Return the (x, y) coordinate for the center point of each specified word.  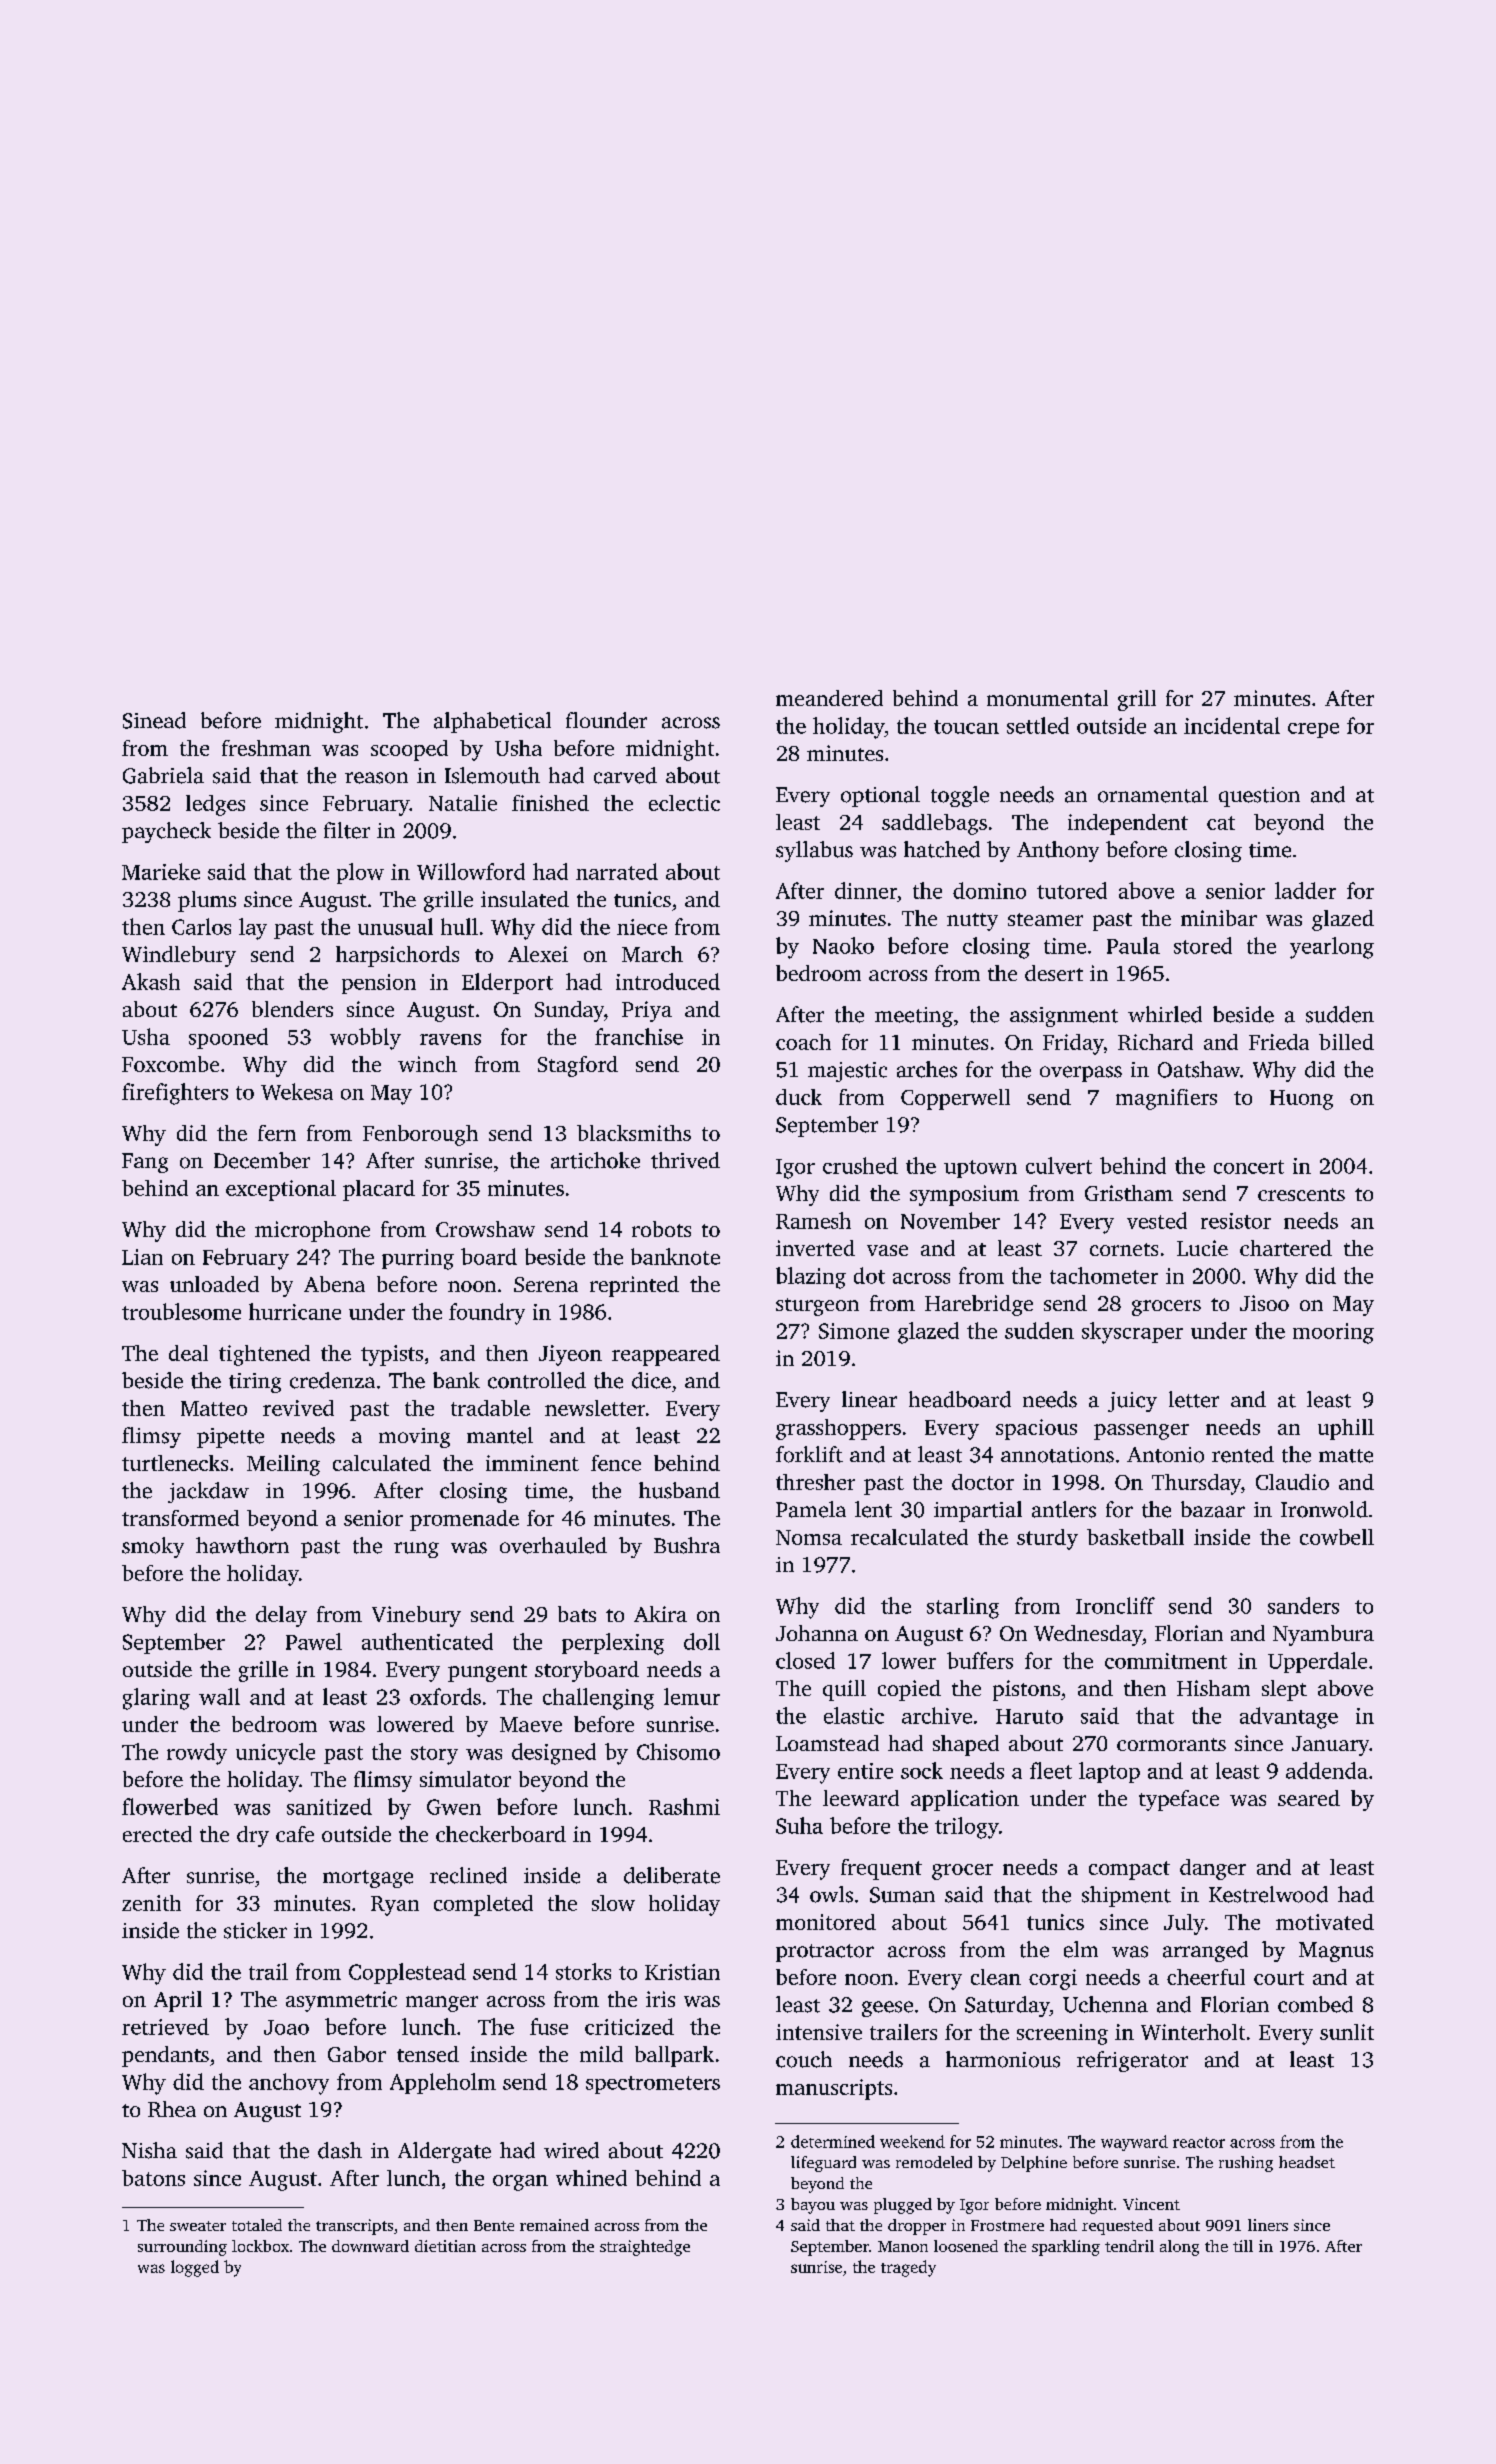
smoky (153, 1547)
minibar (1219, 918)
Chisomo (678, 1751)
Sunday (569, 1011)
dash (340, 2150)
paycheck (166, 832)
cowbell (1337, 1537)
